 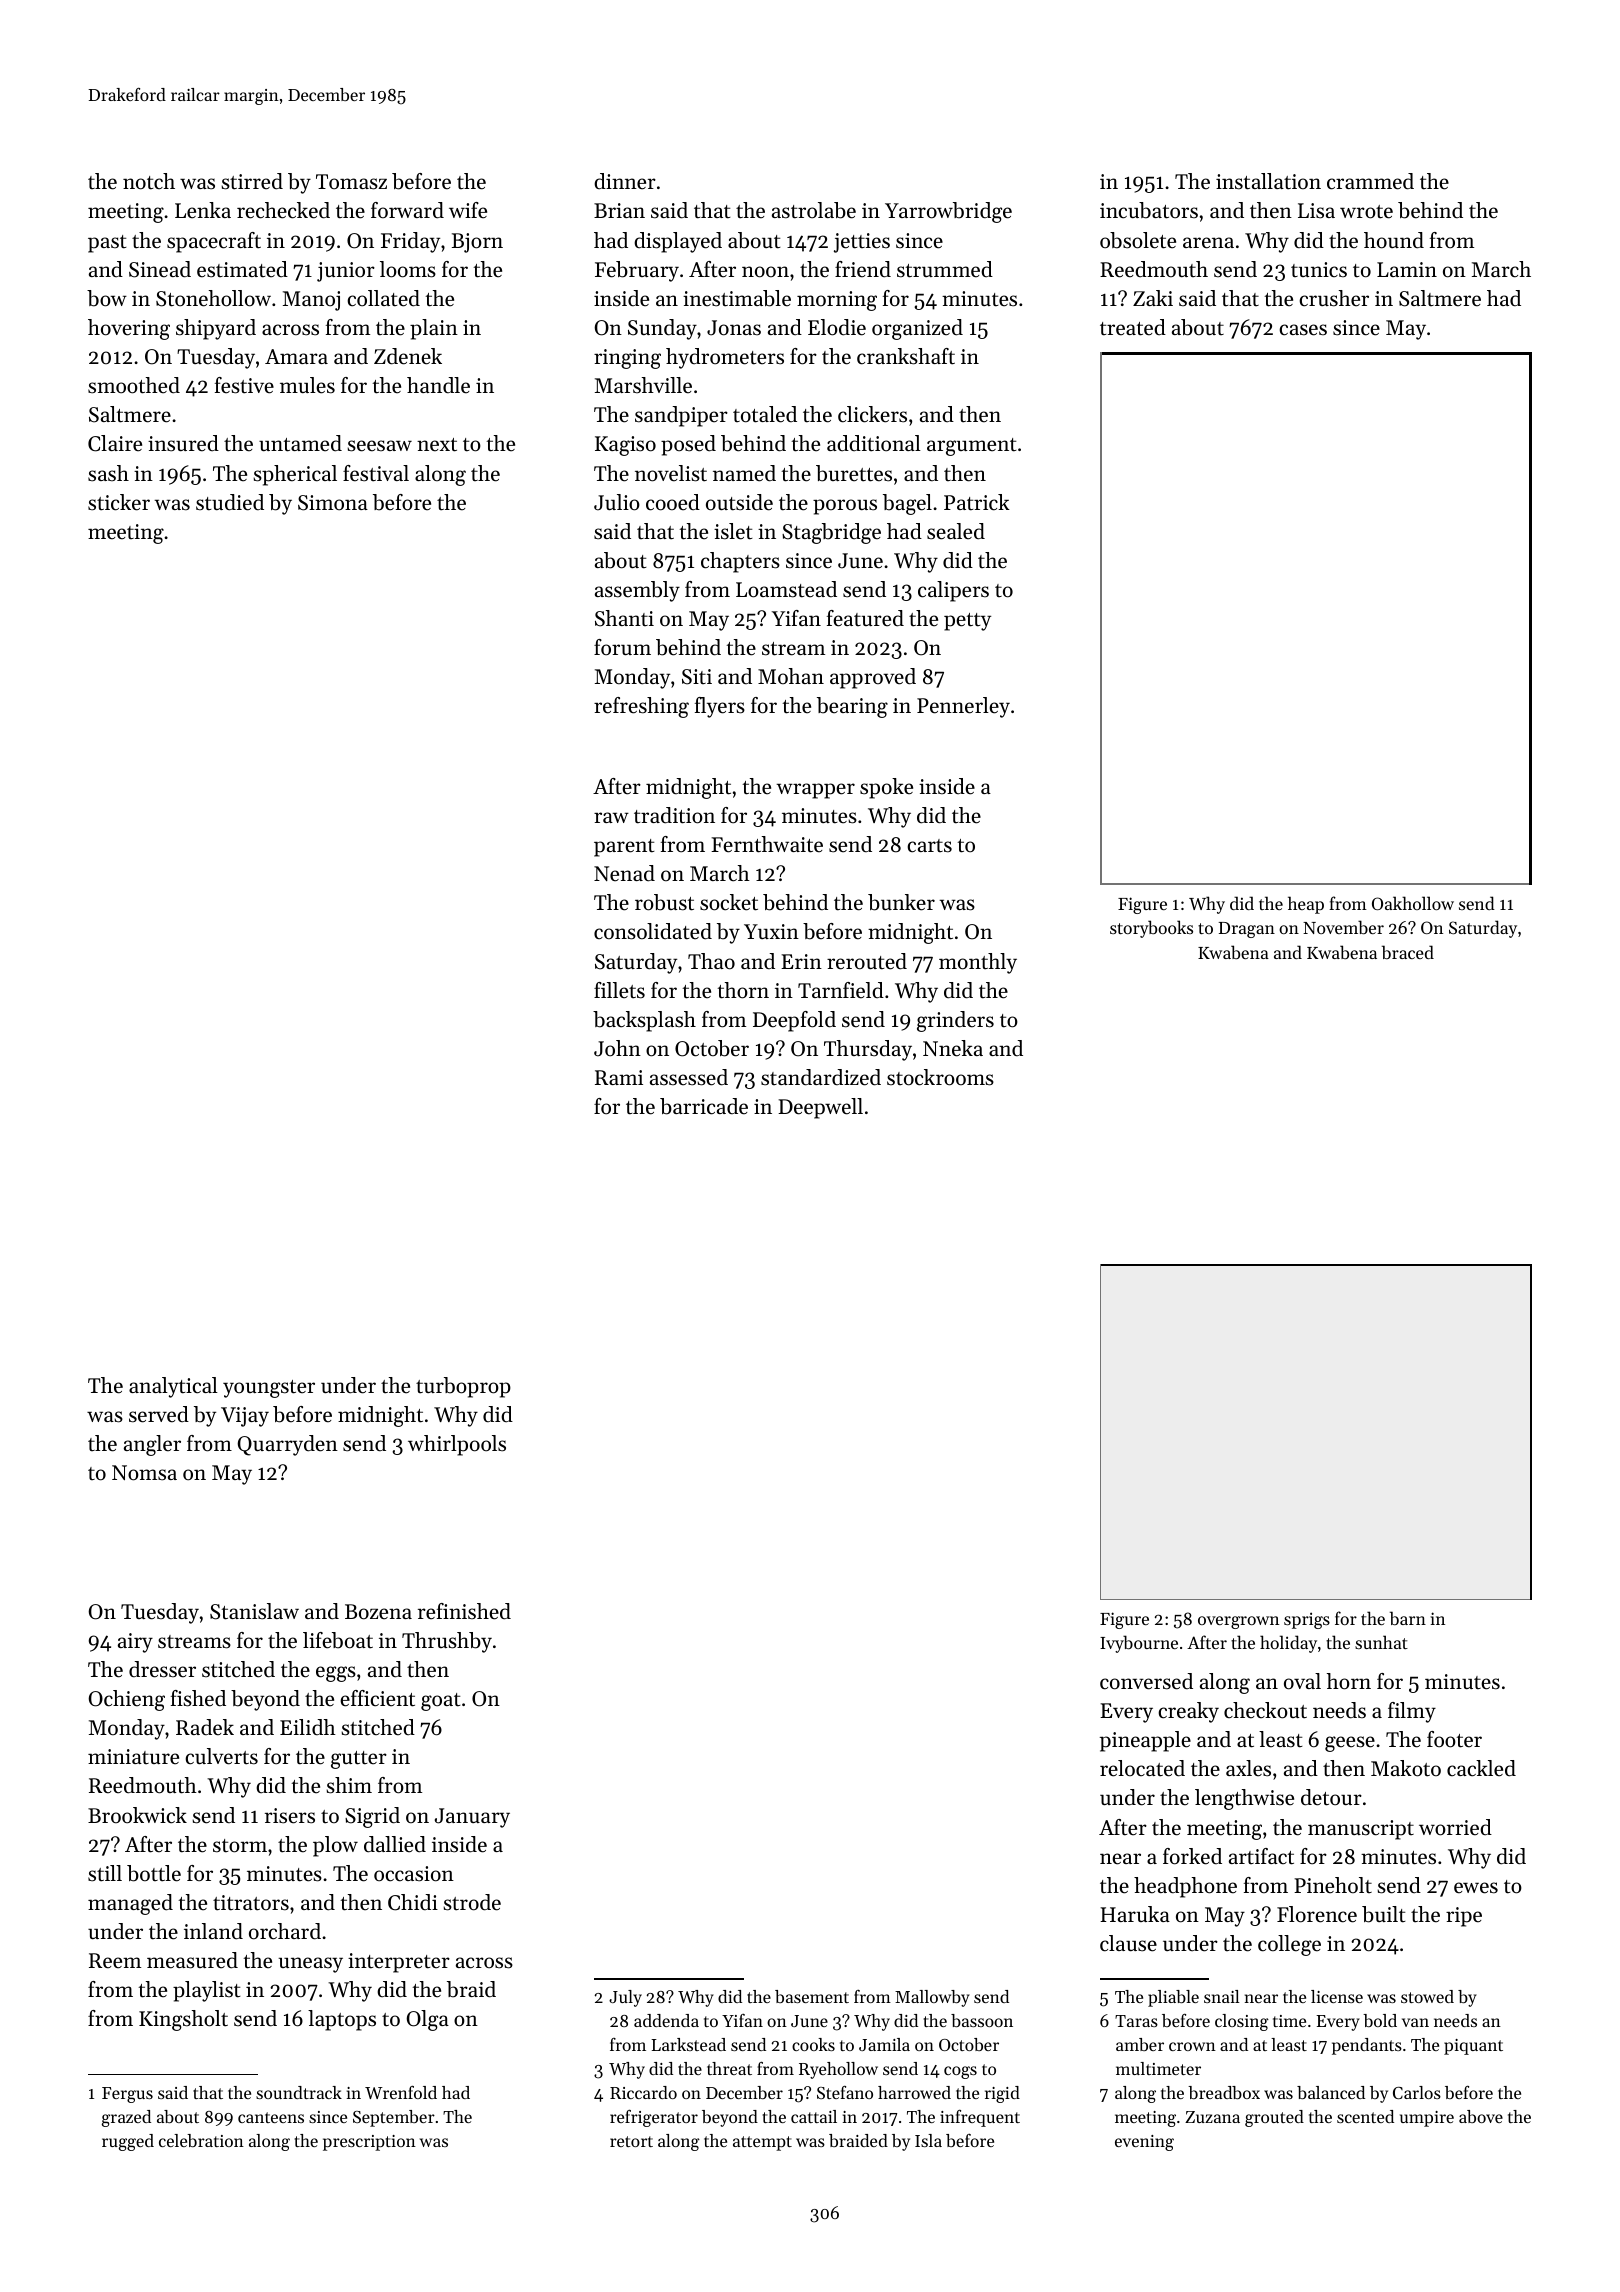 What do you see at coordinates (149, 181) in the screenshot?
I see `notch` at bounding box center [149, 181].
